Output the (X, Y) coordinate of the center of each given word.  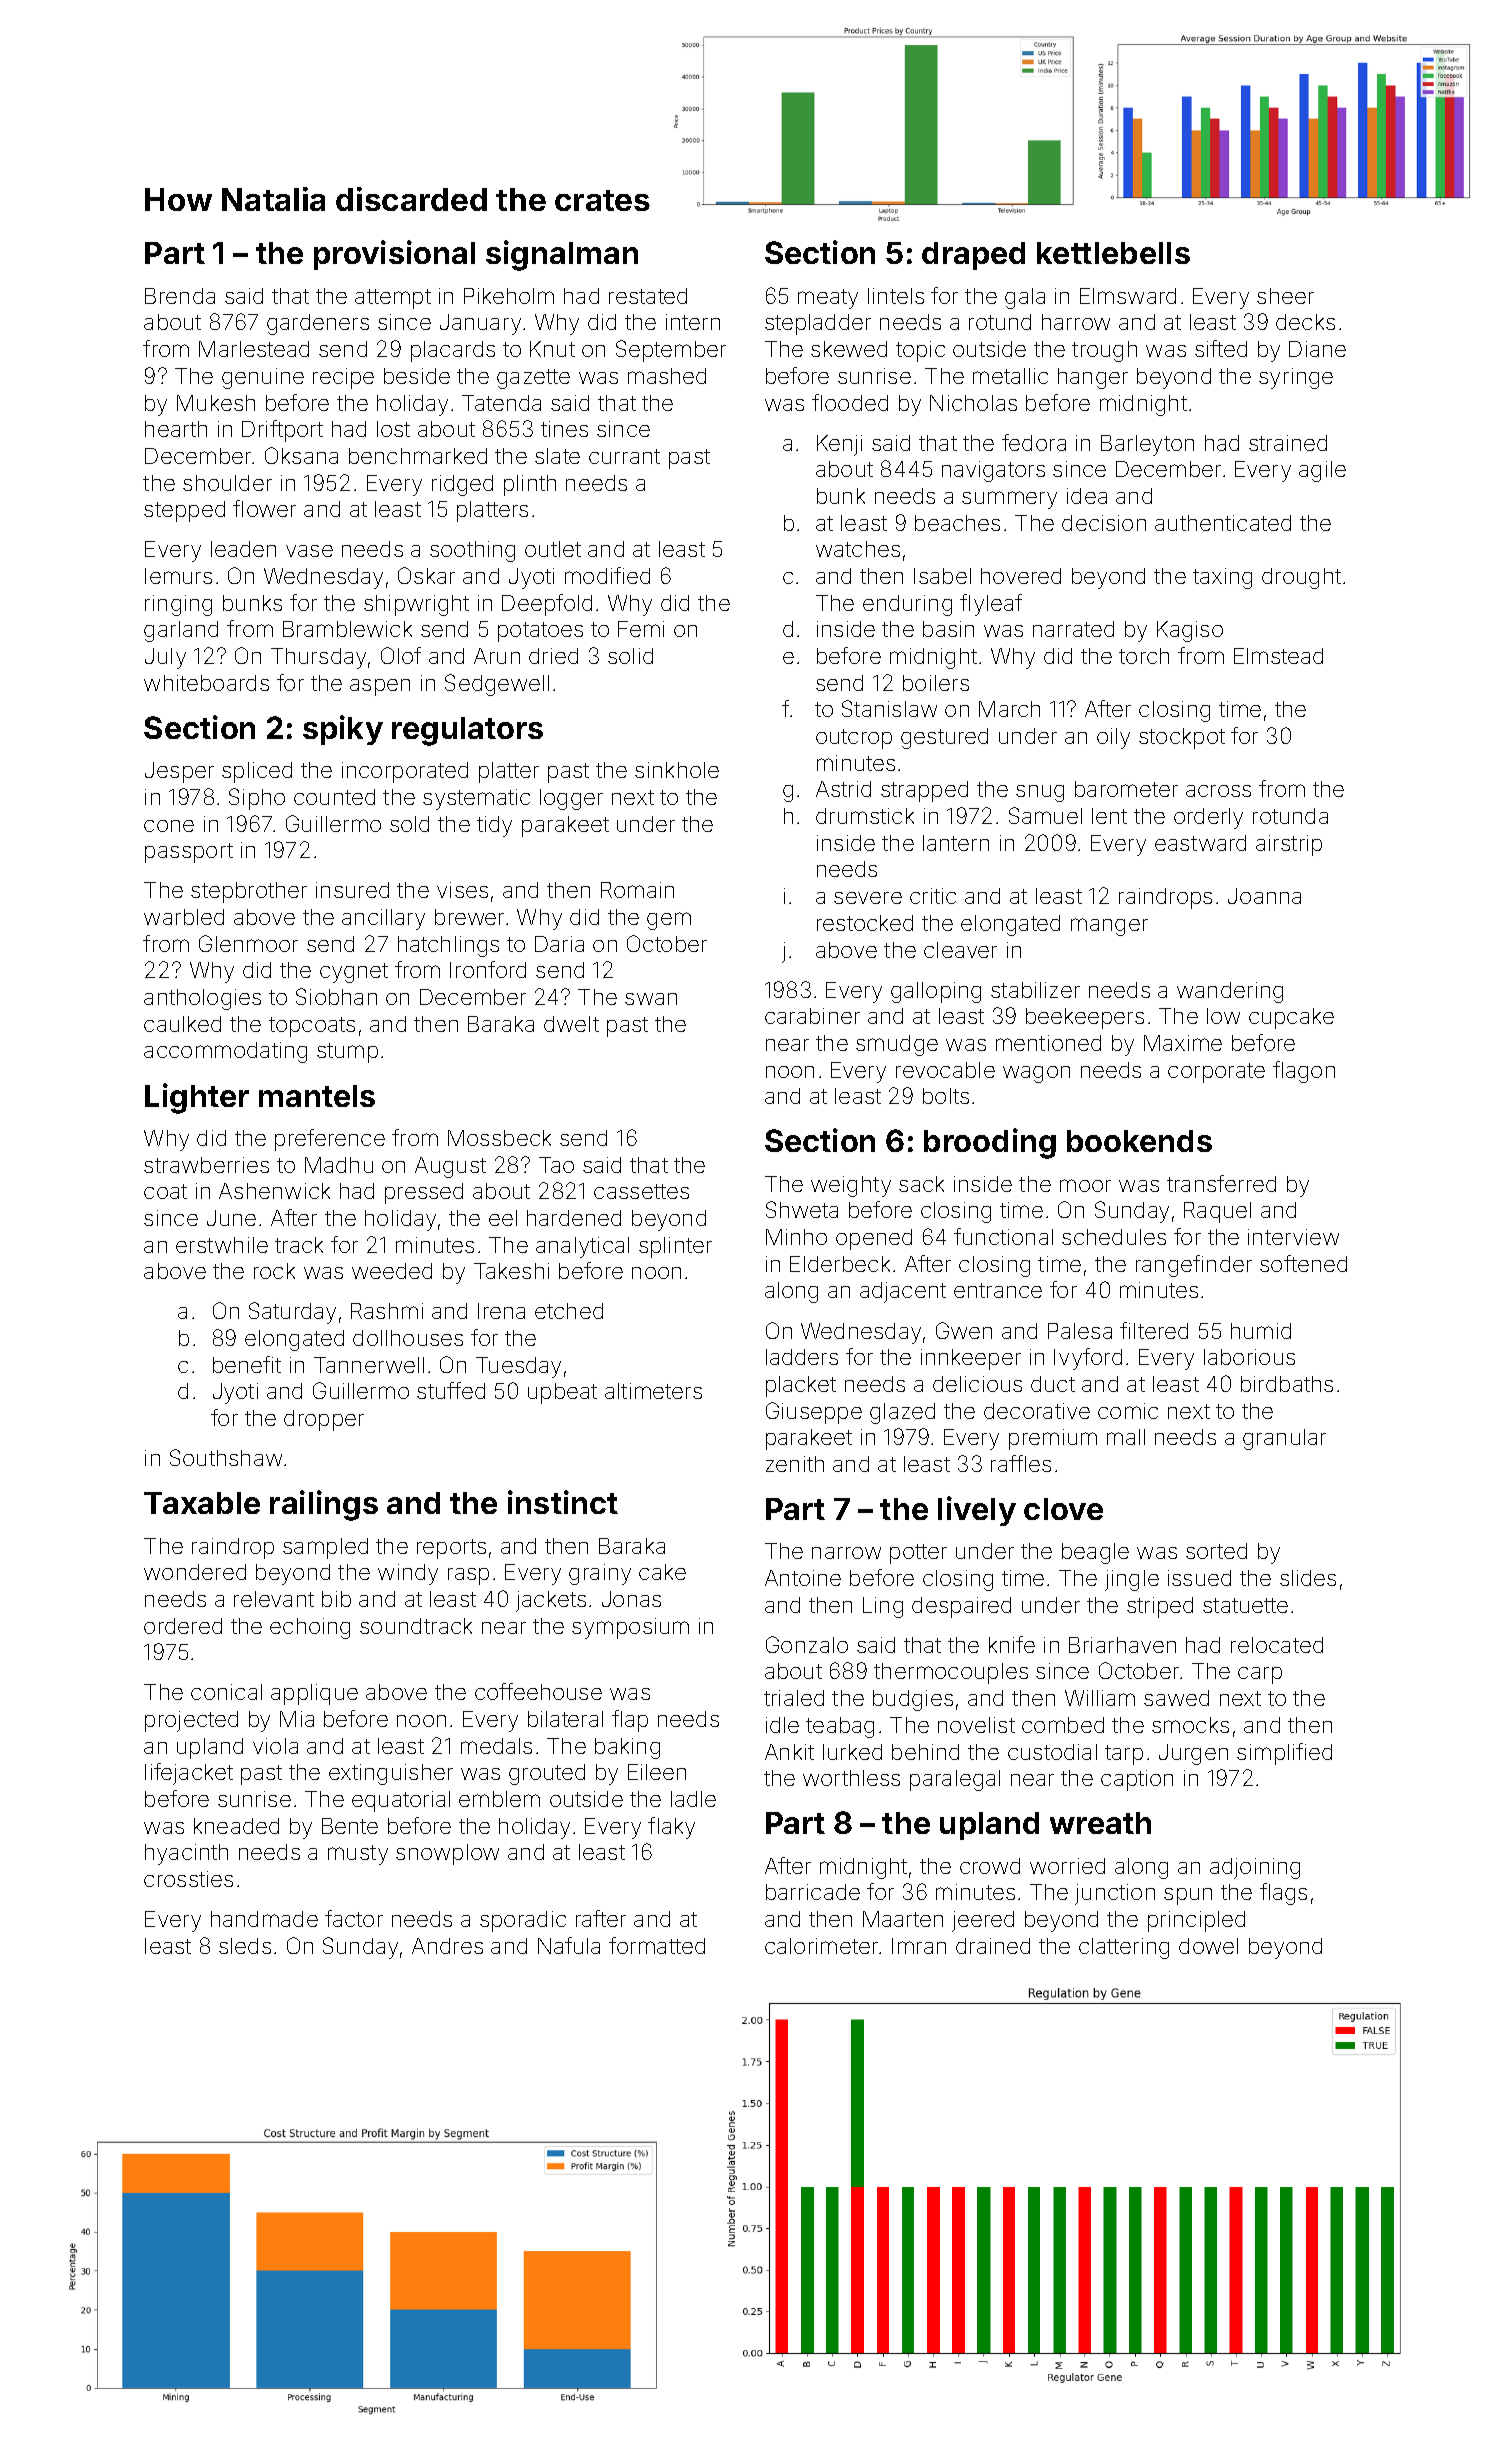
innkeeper (971, 1359)
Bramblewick (347, 629)
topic (920, 351)
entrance (998, 1290)
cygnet (354, 973)
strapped (924, 791)
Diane (1317, 349)
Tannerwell (369, 1365)
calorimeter (821, 1946)
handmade (264, 1919)
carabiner (812, 1016)
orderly (1208, 818)
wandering (1230, 992)
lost (393, 429)
